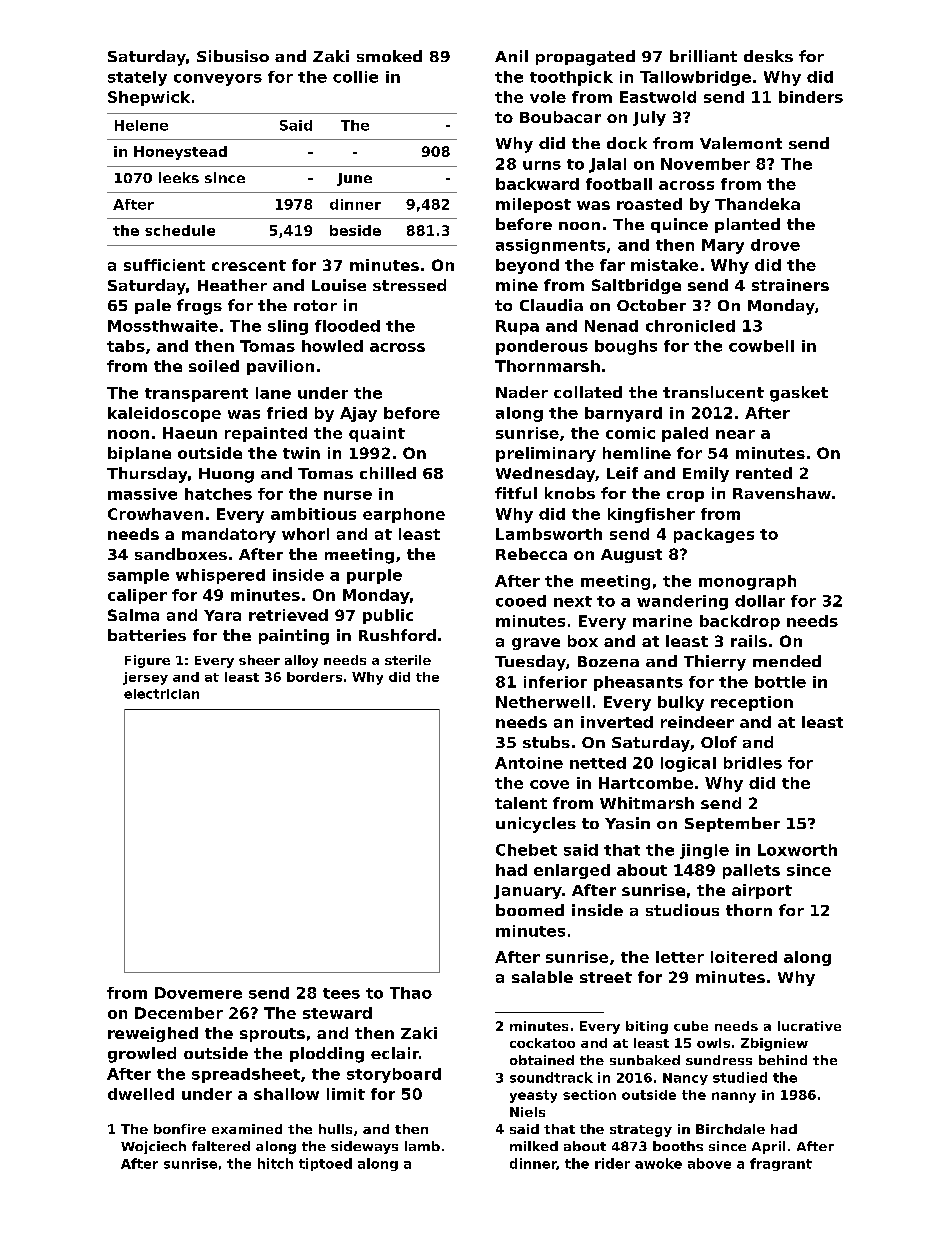  What do you see at coordinates (180, 1129) in the screenshot?
I see `bonfire` at bounding box center [180, 1129].
